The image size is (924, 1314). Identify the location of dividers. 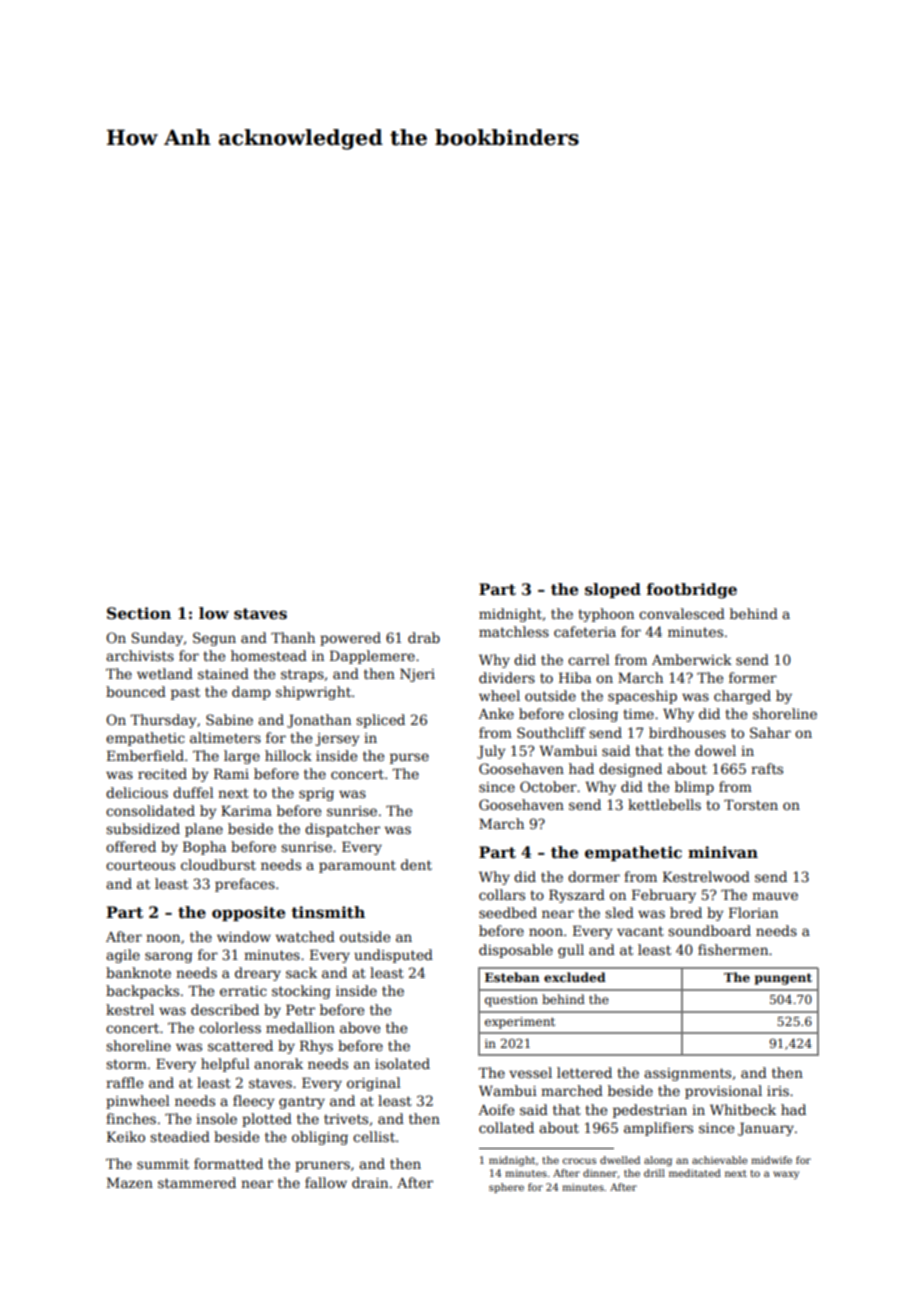
(507, 677).
